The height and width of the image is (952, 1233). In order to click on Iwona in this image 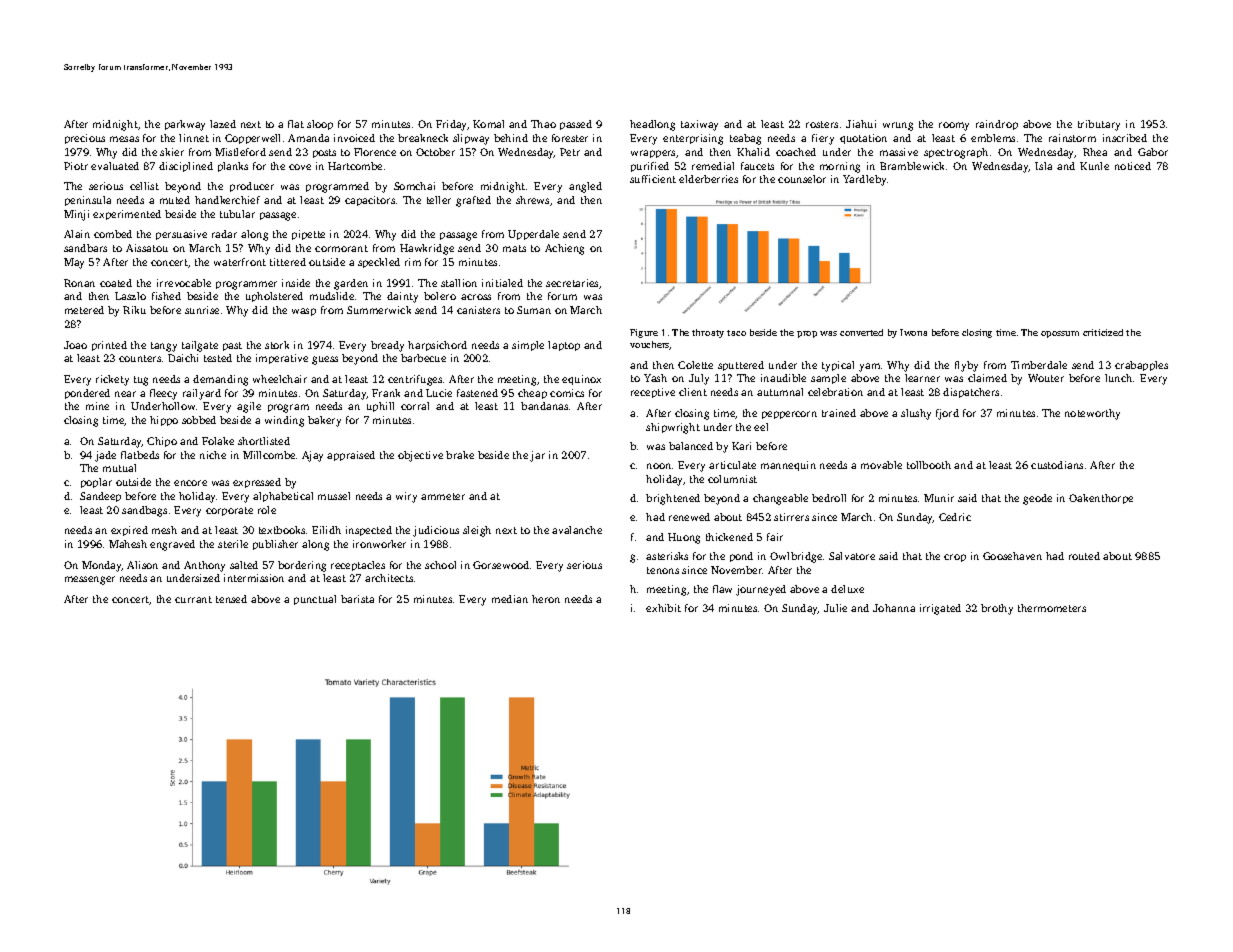, I will do `click(913, 332)`.
